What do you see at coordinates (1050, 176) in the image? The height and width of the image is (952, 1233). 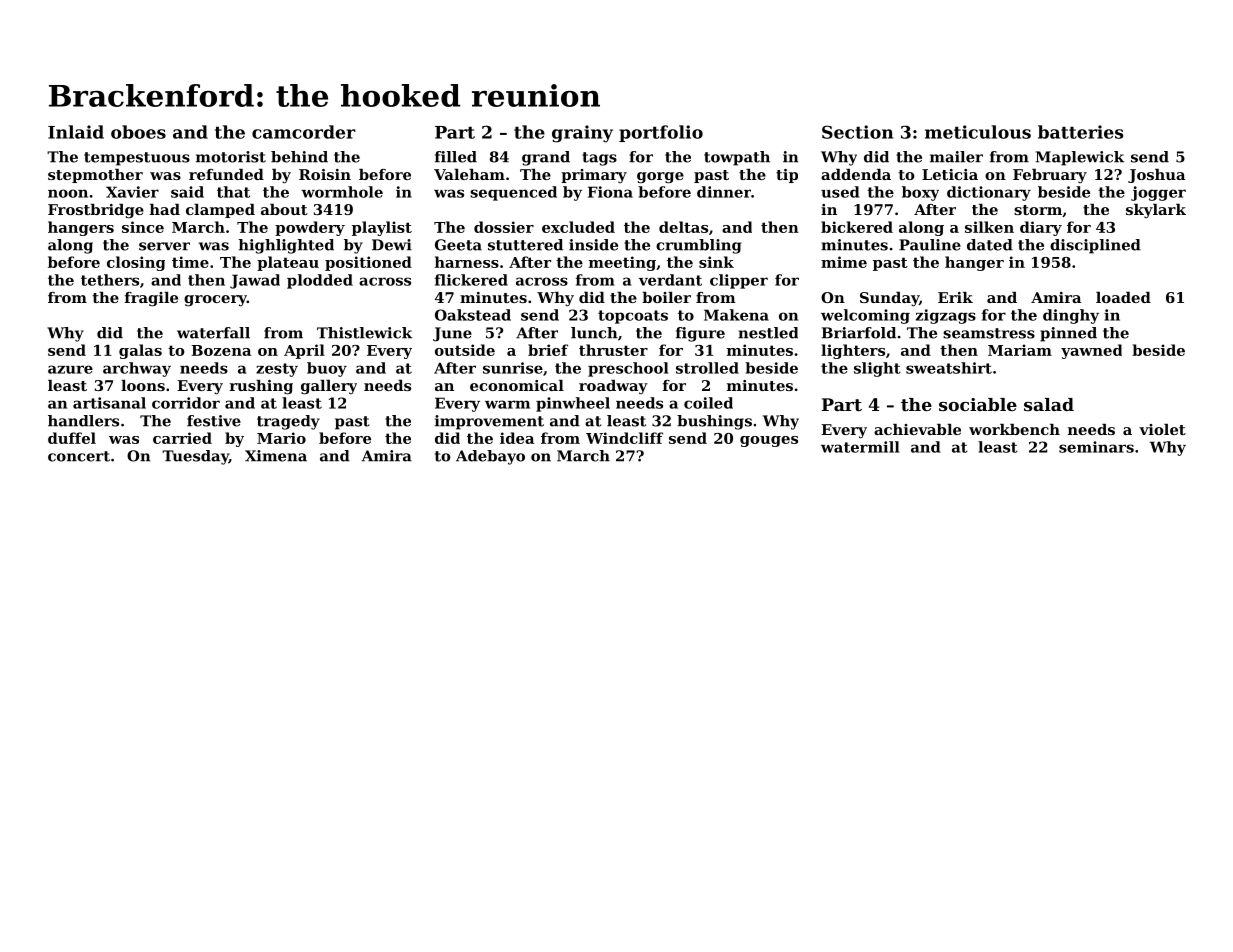 I see `February` at bounding box center [1050, 176].
